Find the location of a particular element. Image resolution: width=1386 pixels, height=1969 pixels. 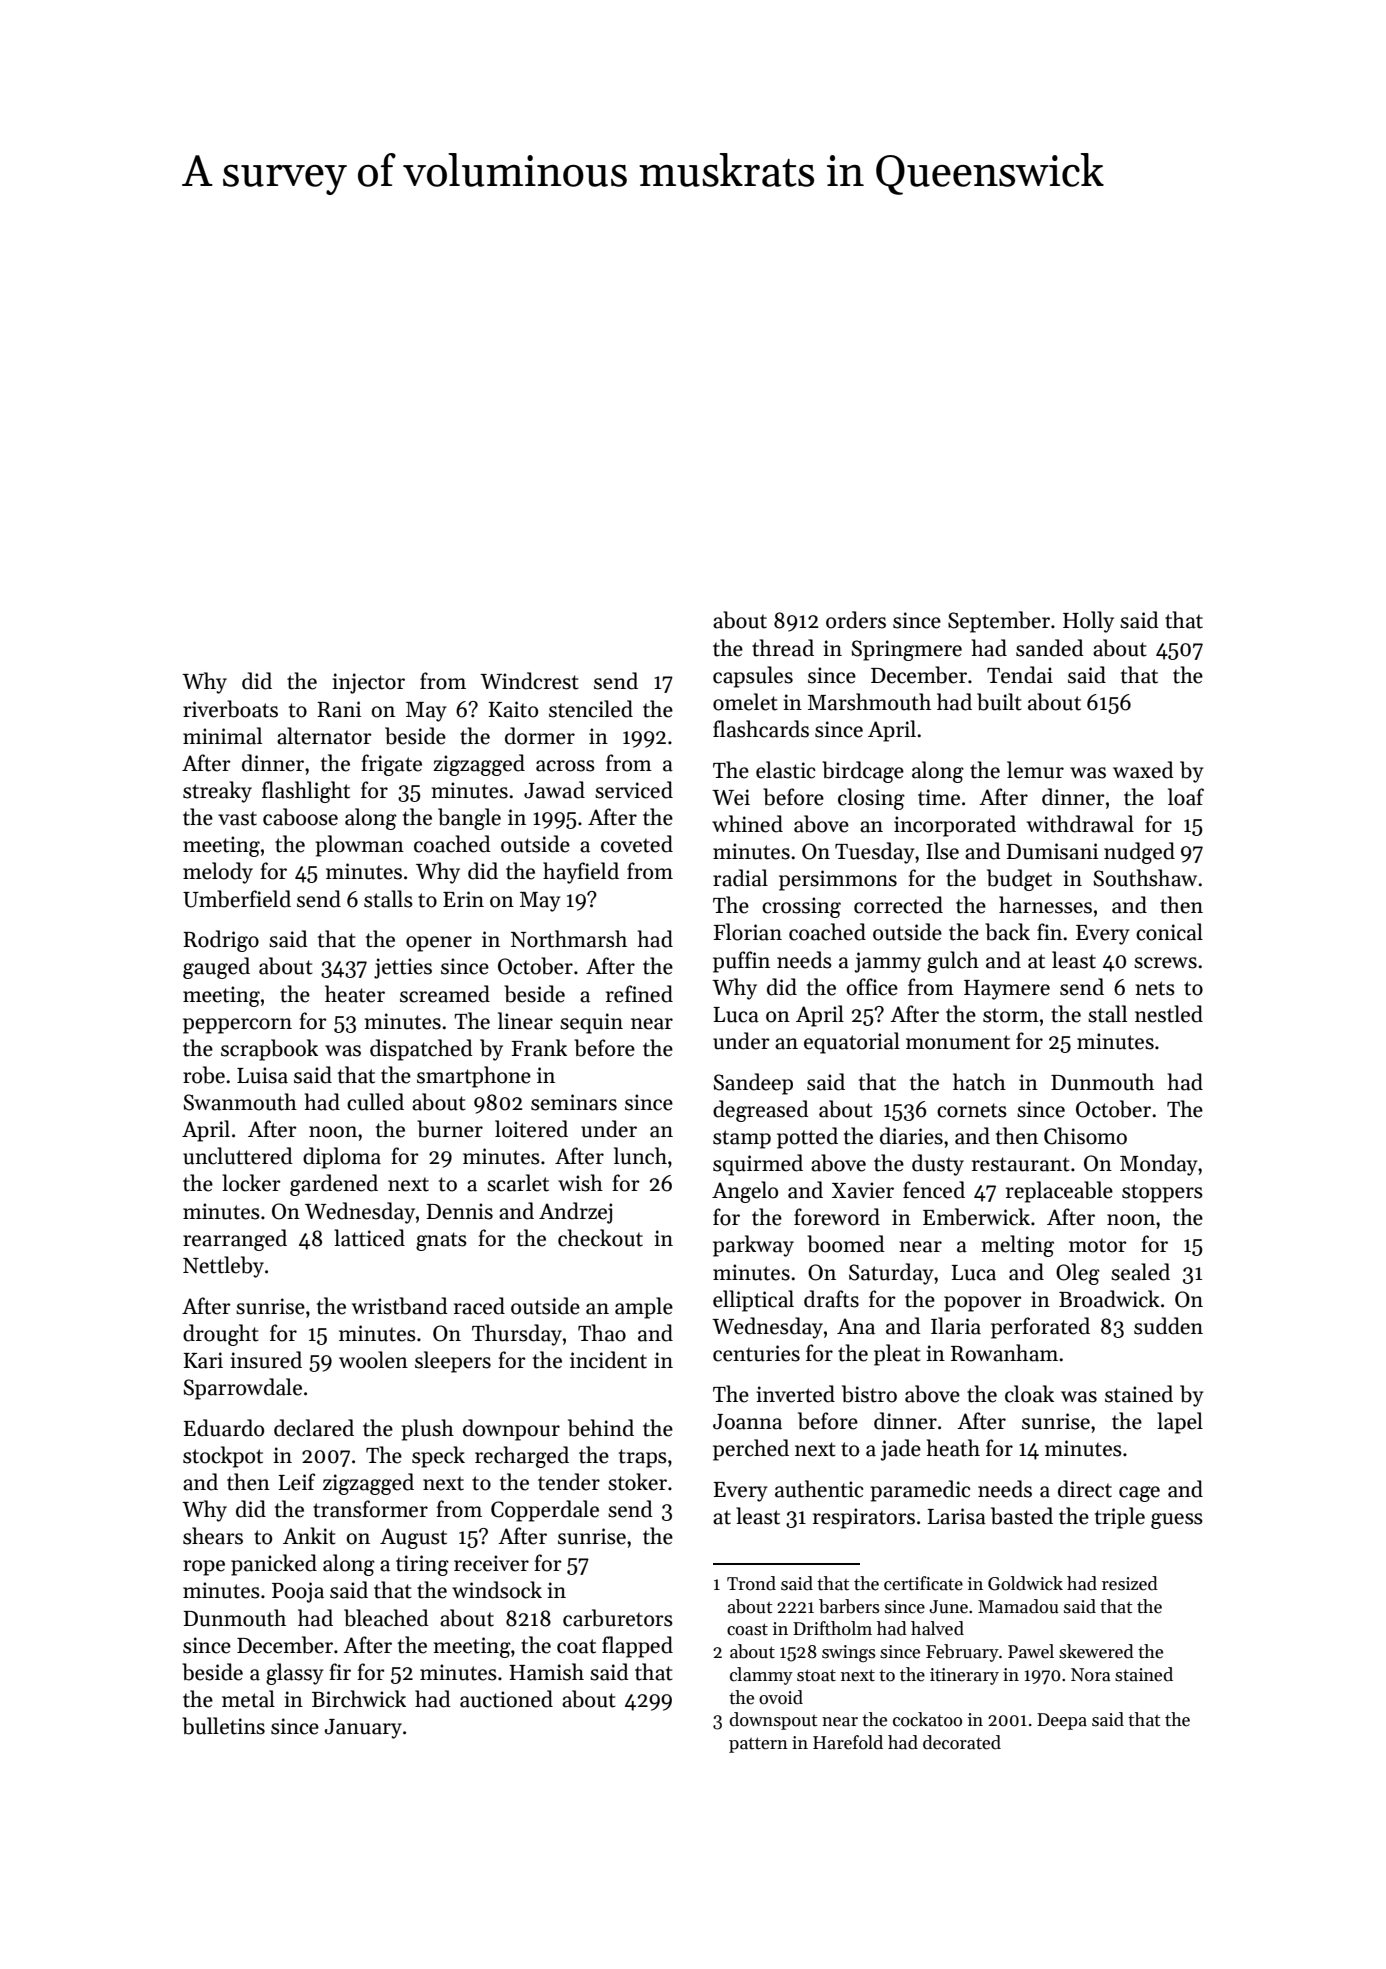

Emberwick is located at coordinates (976, 1217).
